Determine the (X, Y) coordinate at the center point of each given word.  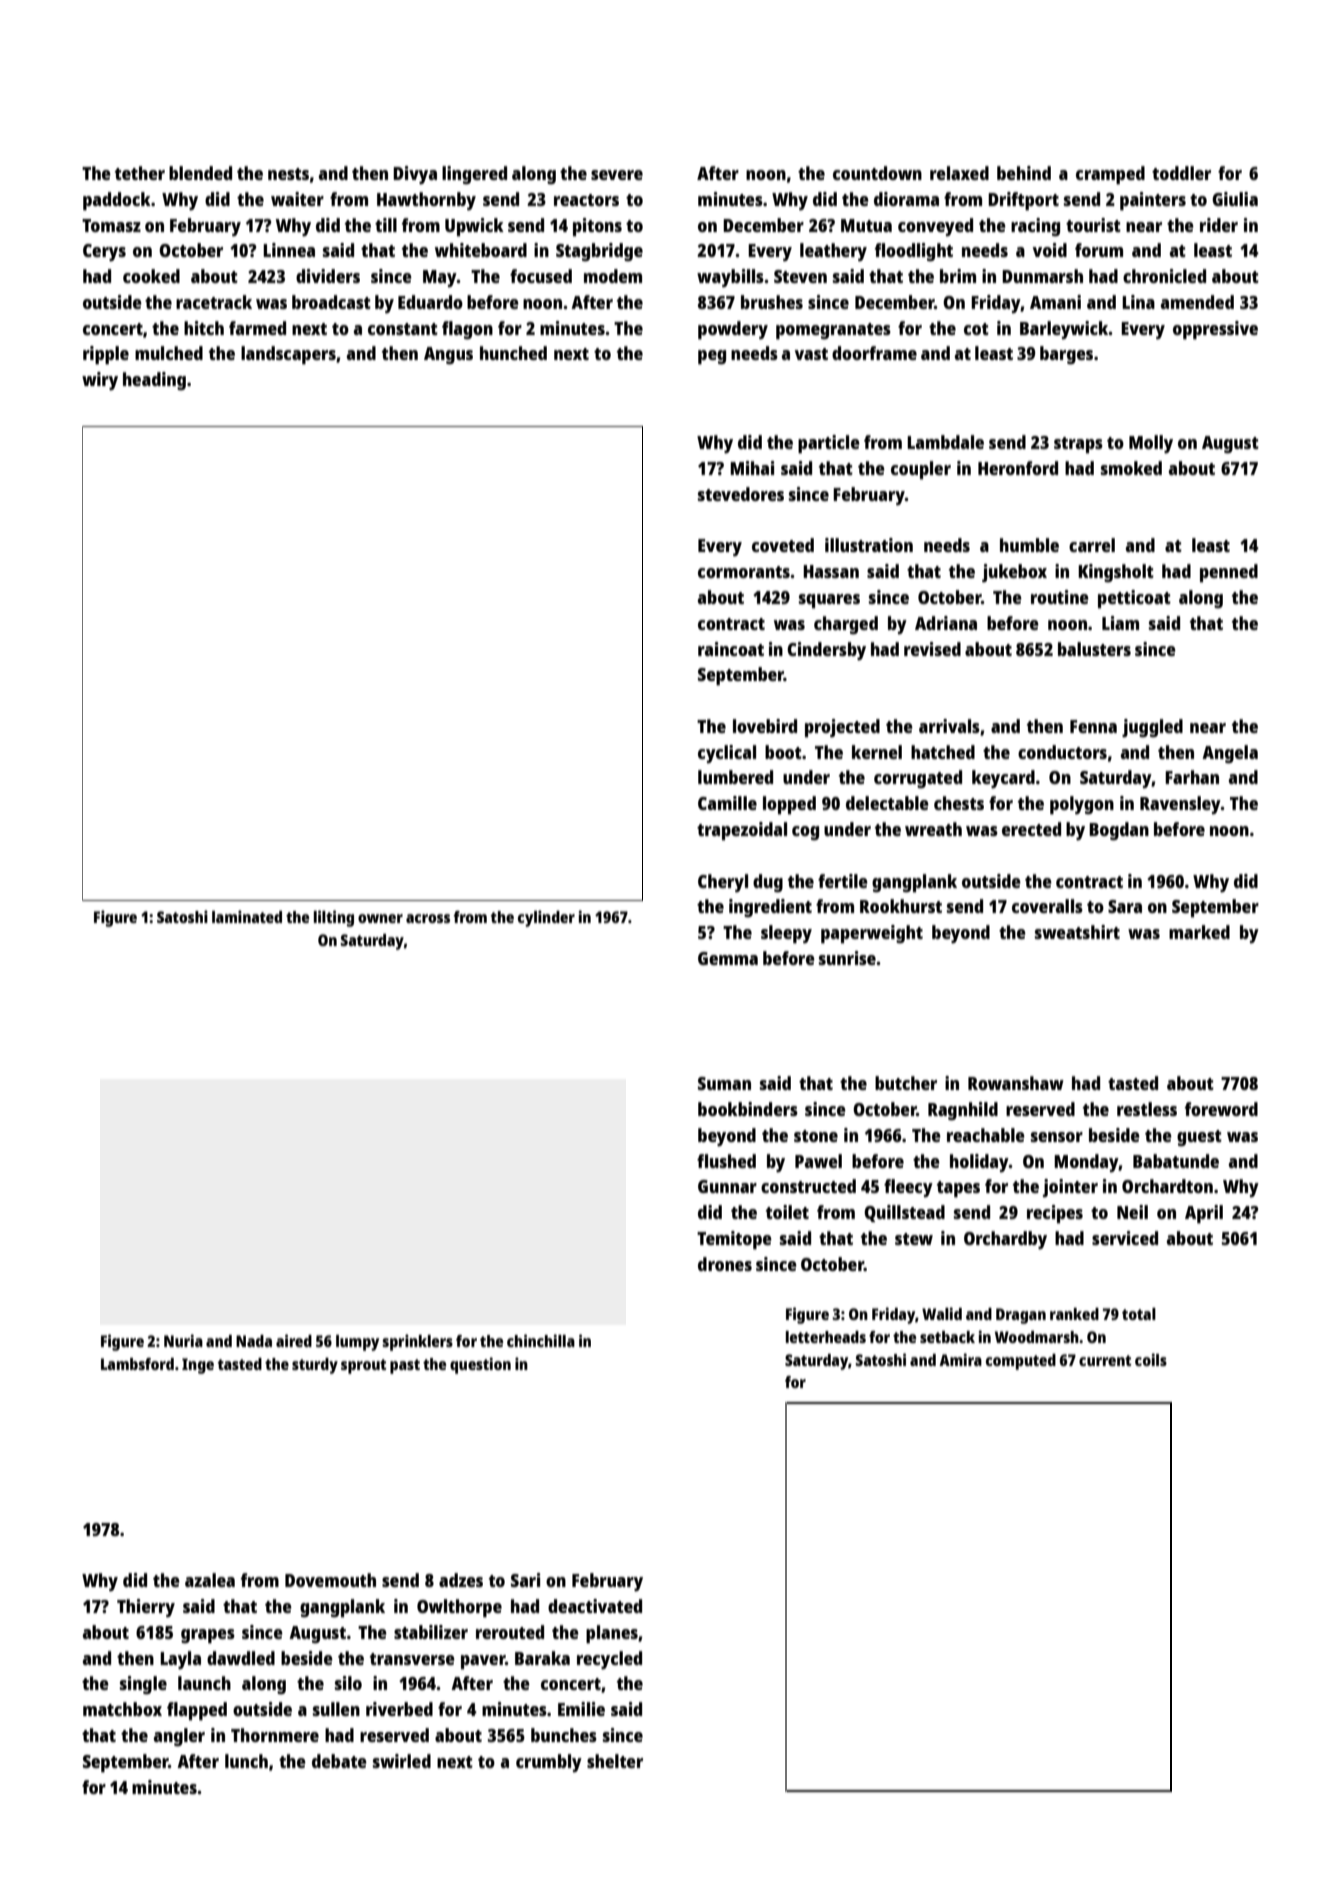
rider (1219, 225)
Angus (448, 355)
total (1139, 1314)
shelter (615, 1761)
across (428, 918)
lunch (246, 1761)
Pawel (818, 1161)
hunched (513, 353)
